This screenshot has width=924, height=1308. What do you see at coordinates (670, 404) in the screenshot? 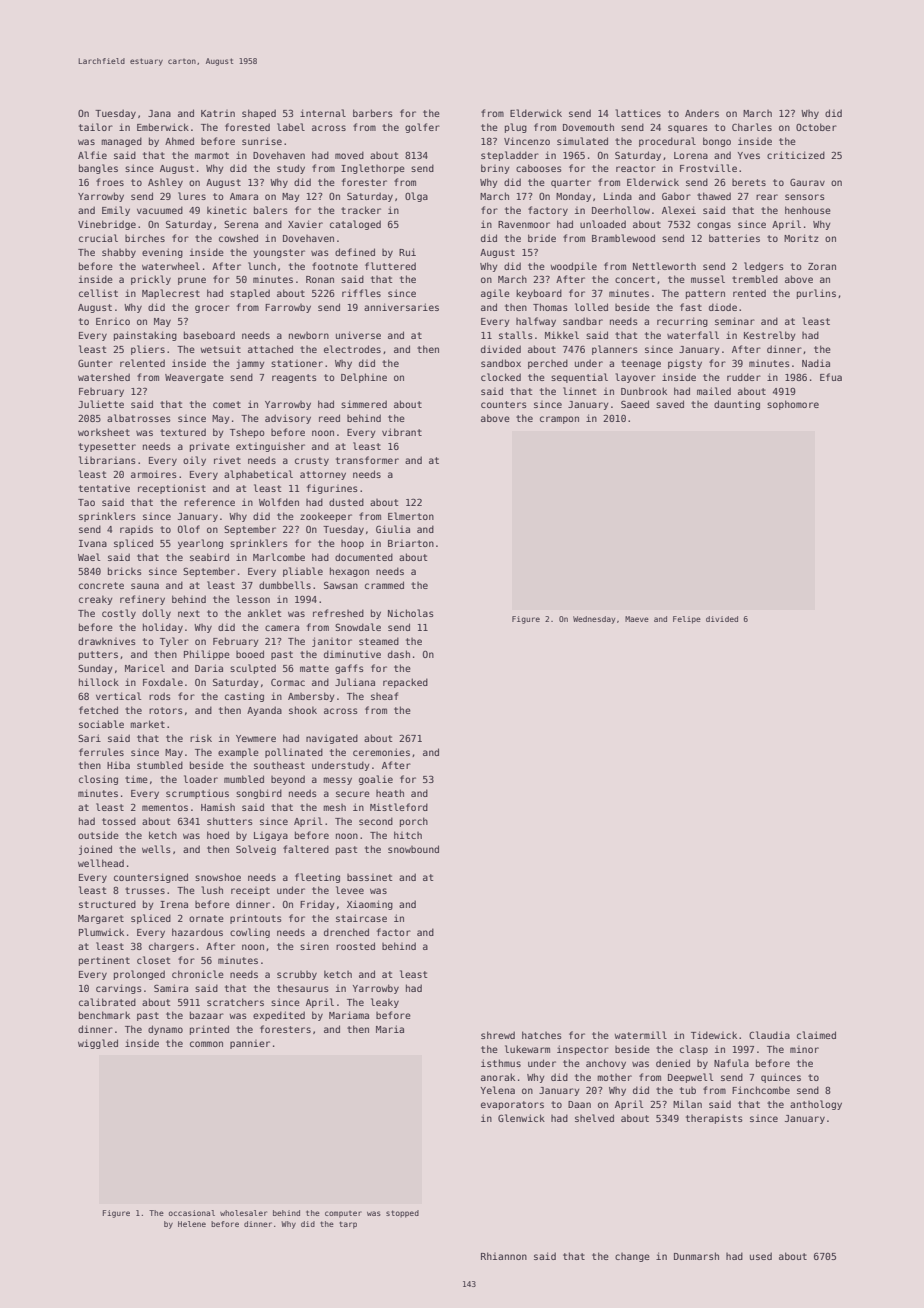
I see `saved` at bounding box center [670, 404].
